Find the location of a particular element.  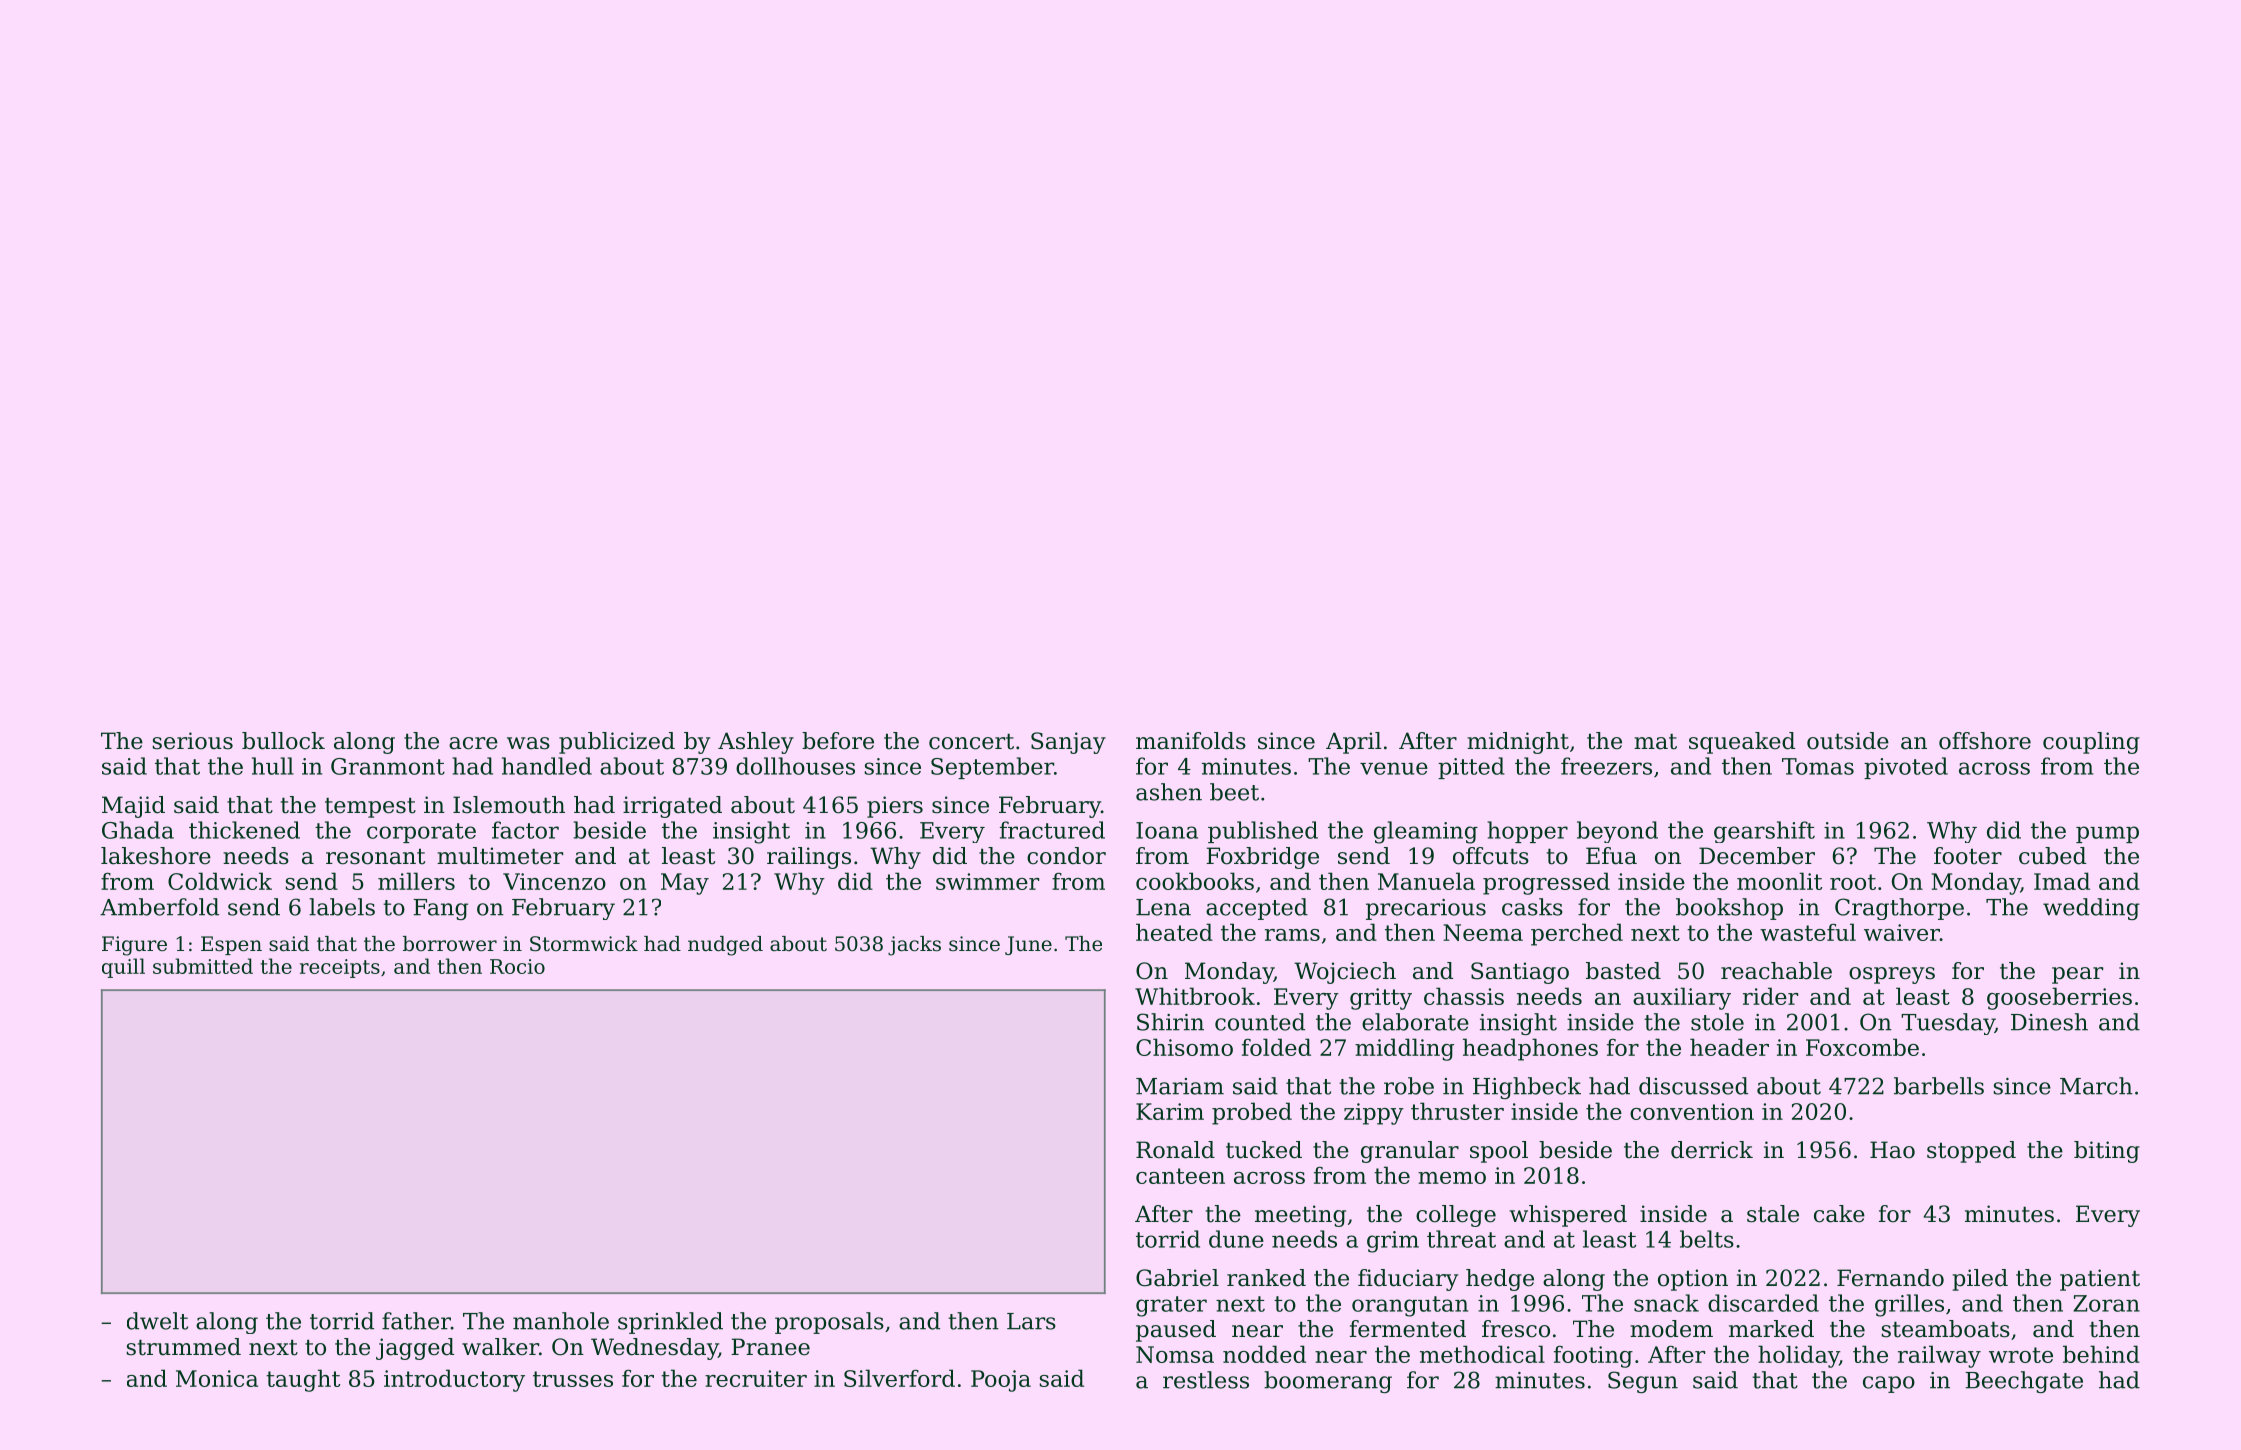

Pooja is located at coordinates (1001, 1381).
